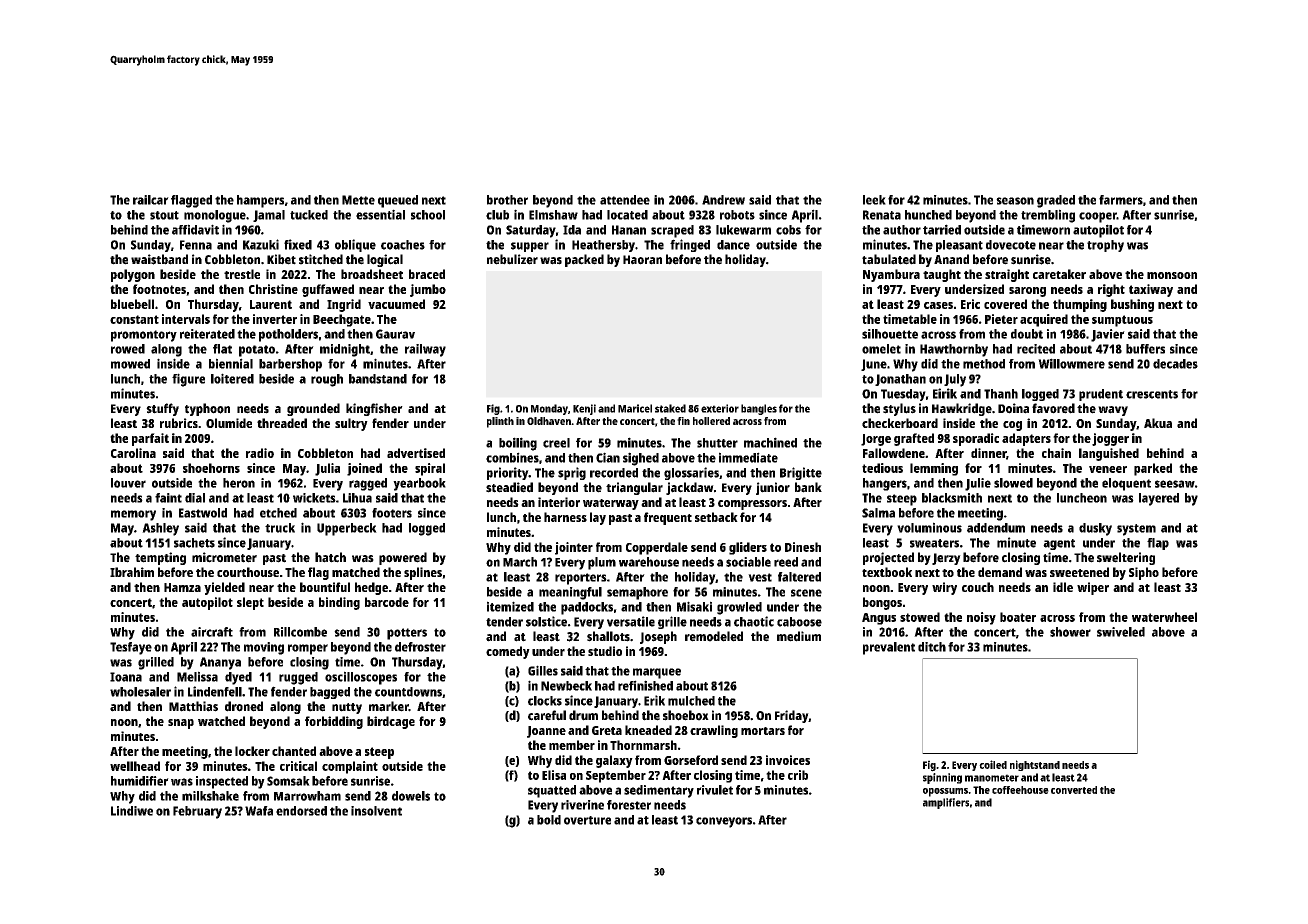  Describe the element at coordinates (549, 820) in the document. I see `bold` at that location.
